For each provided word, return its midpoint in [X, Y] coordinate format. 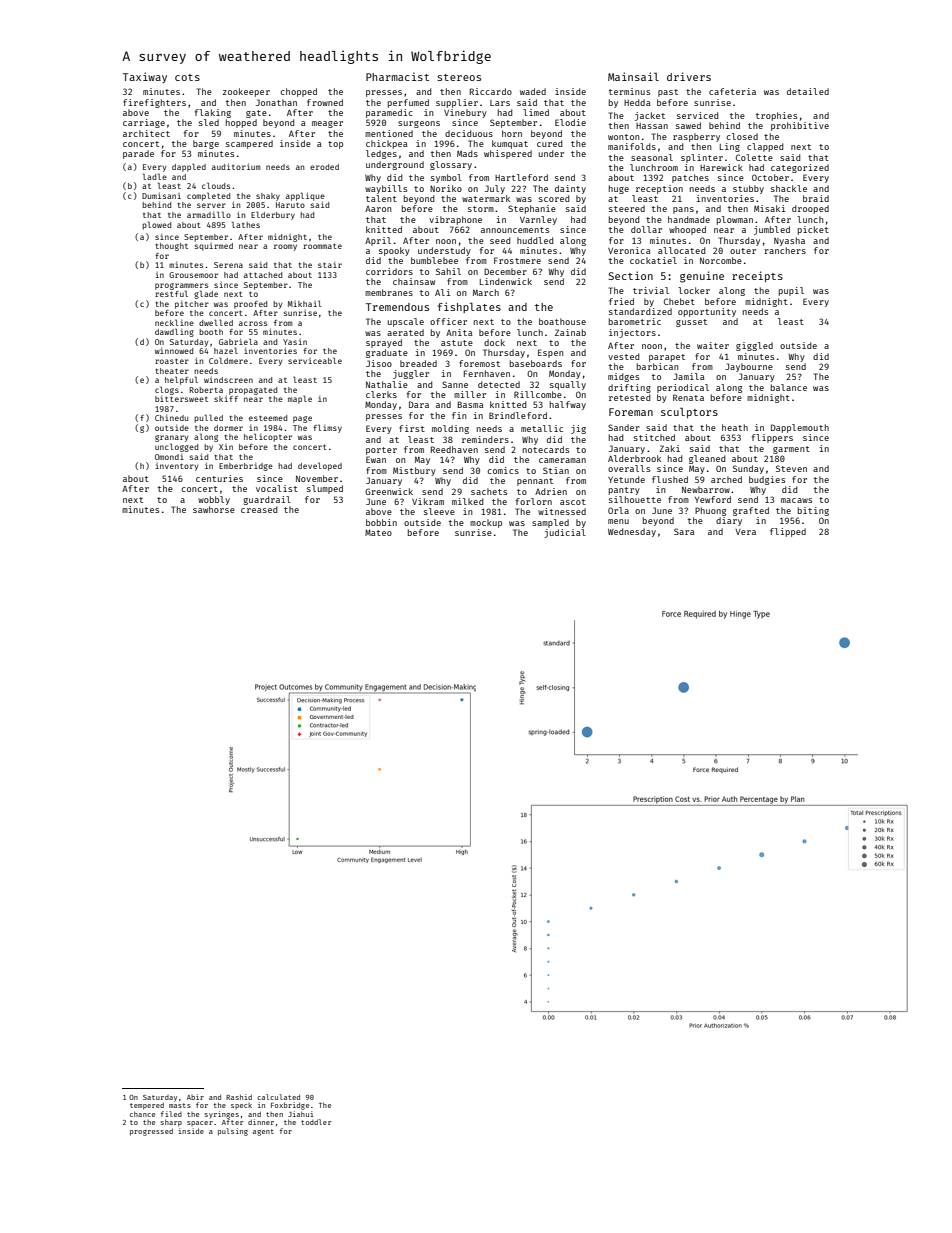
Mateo [378, 532]
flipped [788, 532]
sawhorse [214, 509]
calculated [278, 1097]
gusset [691, 323]
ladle [155, 176]
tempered [147, 1106]
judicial [565, 533]
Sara [684, 531]
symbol [446, 178]
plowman [735, 220]
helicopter [268, 437]
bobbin [381, 522]
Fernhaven [487, 373]
